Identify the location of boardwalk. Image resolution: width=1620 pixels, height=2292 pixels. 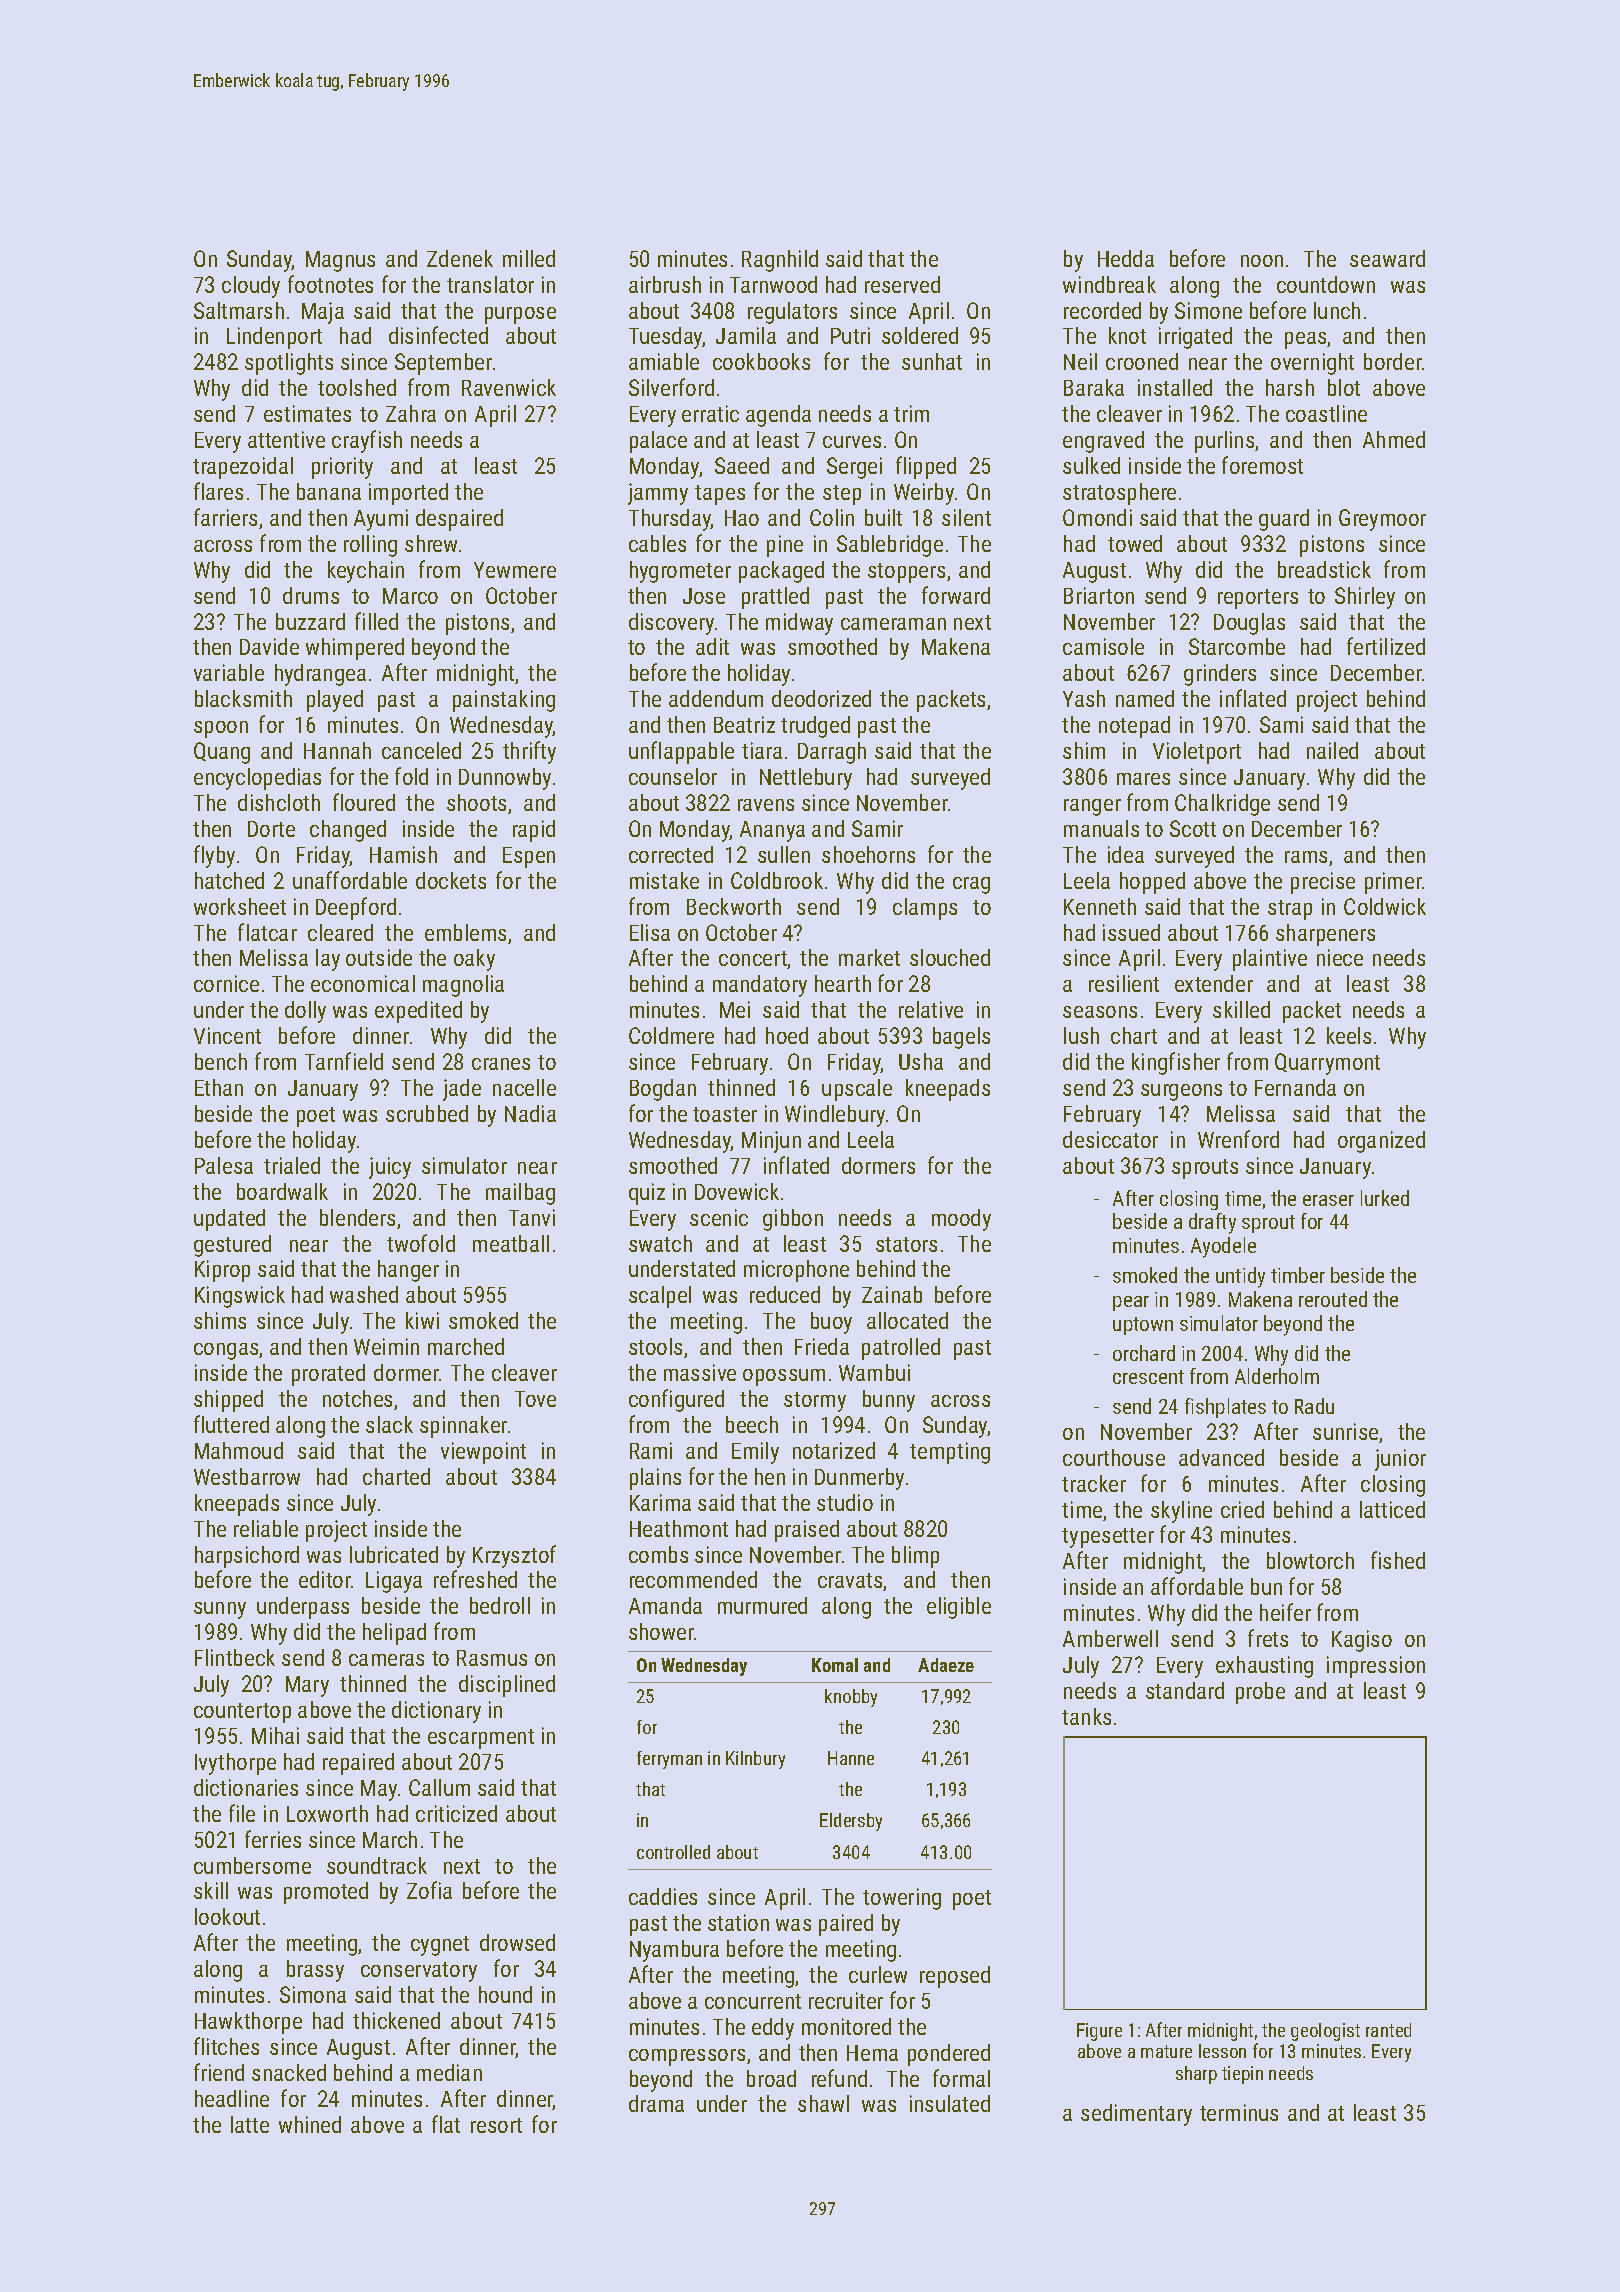
(282, 1191).
